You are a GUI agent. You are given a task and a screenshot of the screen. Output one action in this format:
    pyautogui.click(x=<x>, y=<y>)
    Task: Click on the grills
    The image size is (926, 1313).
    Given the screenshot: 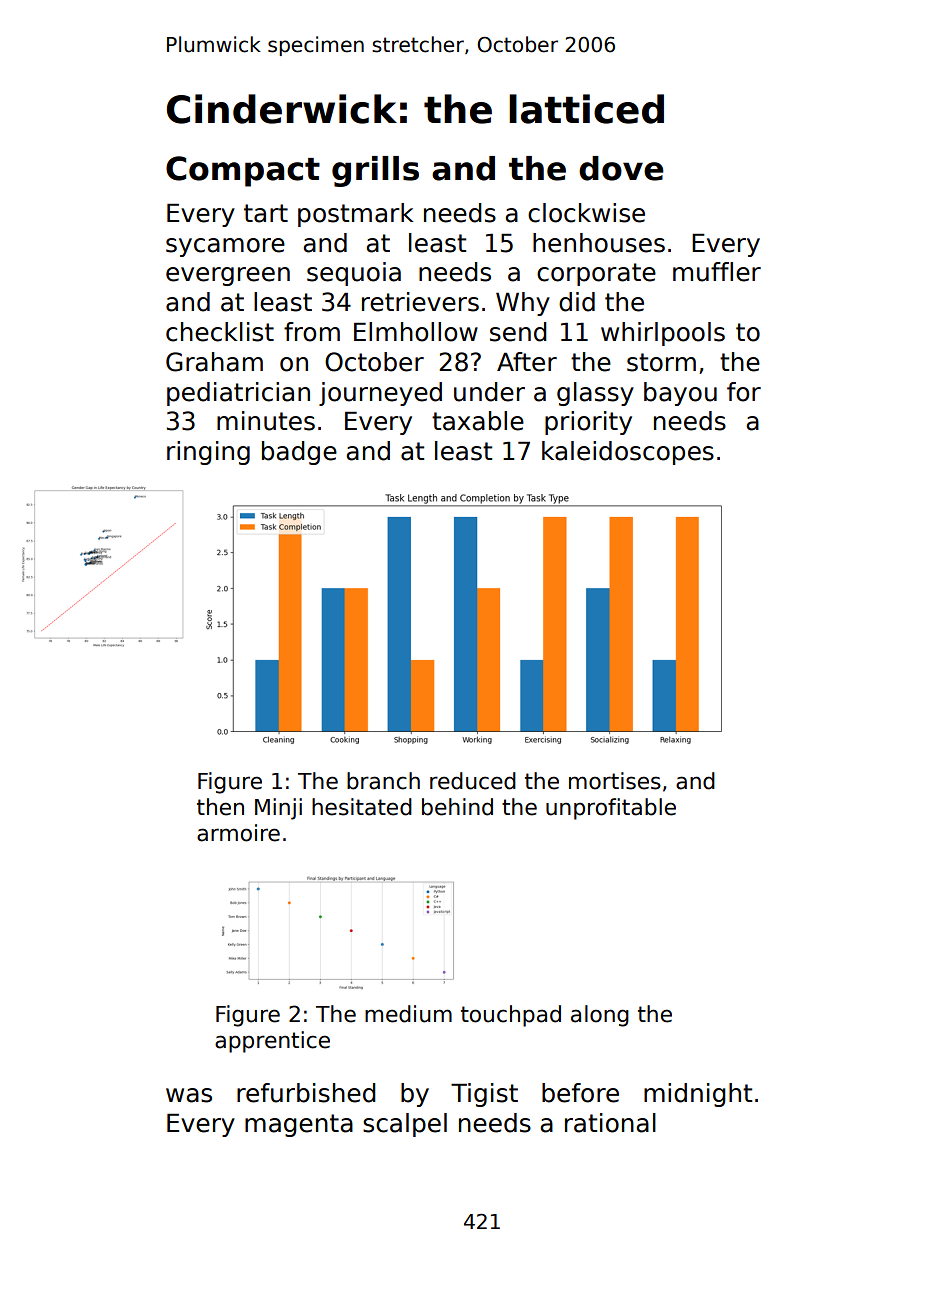 What is the action you would take?
    pyautogui.click(x=375, y=171)
